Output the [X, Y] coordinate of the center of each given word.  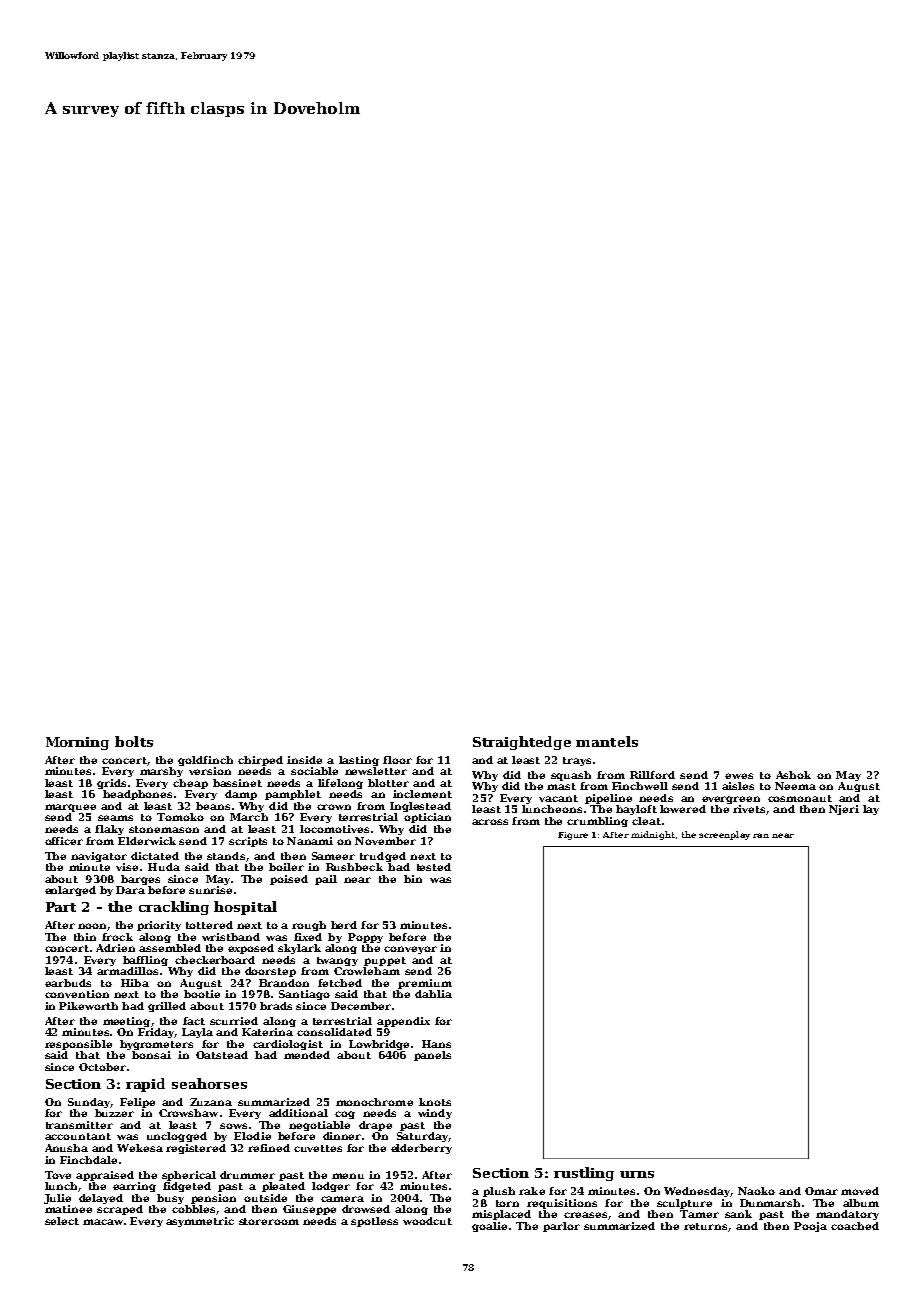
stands [226, 856]
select [62, 1221]
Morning [77, 743]
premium [425, 984]
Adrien [115, 948]
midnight [653, 835]
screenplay [724, 835]
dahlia [433, 994]
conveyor [410, 950]
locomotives [334, 829]
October [102, 1067]
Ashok [793, 775]
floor [397, 760]
